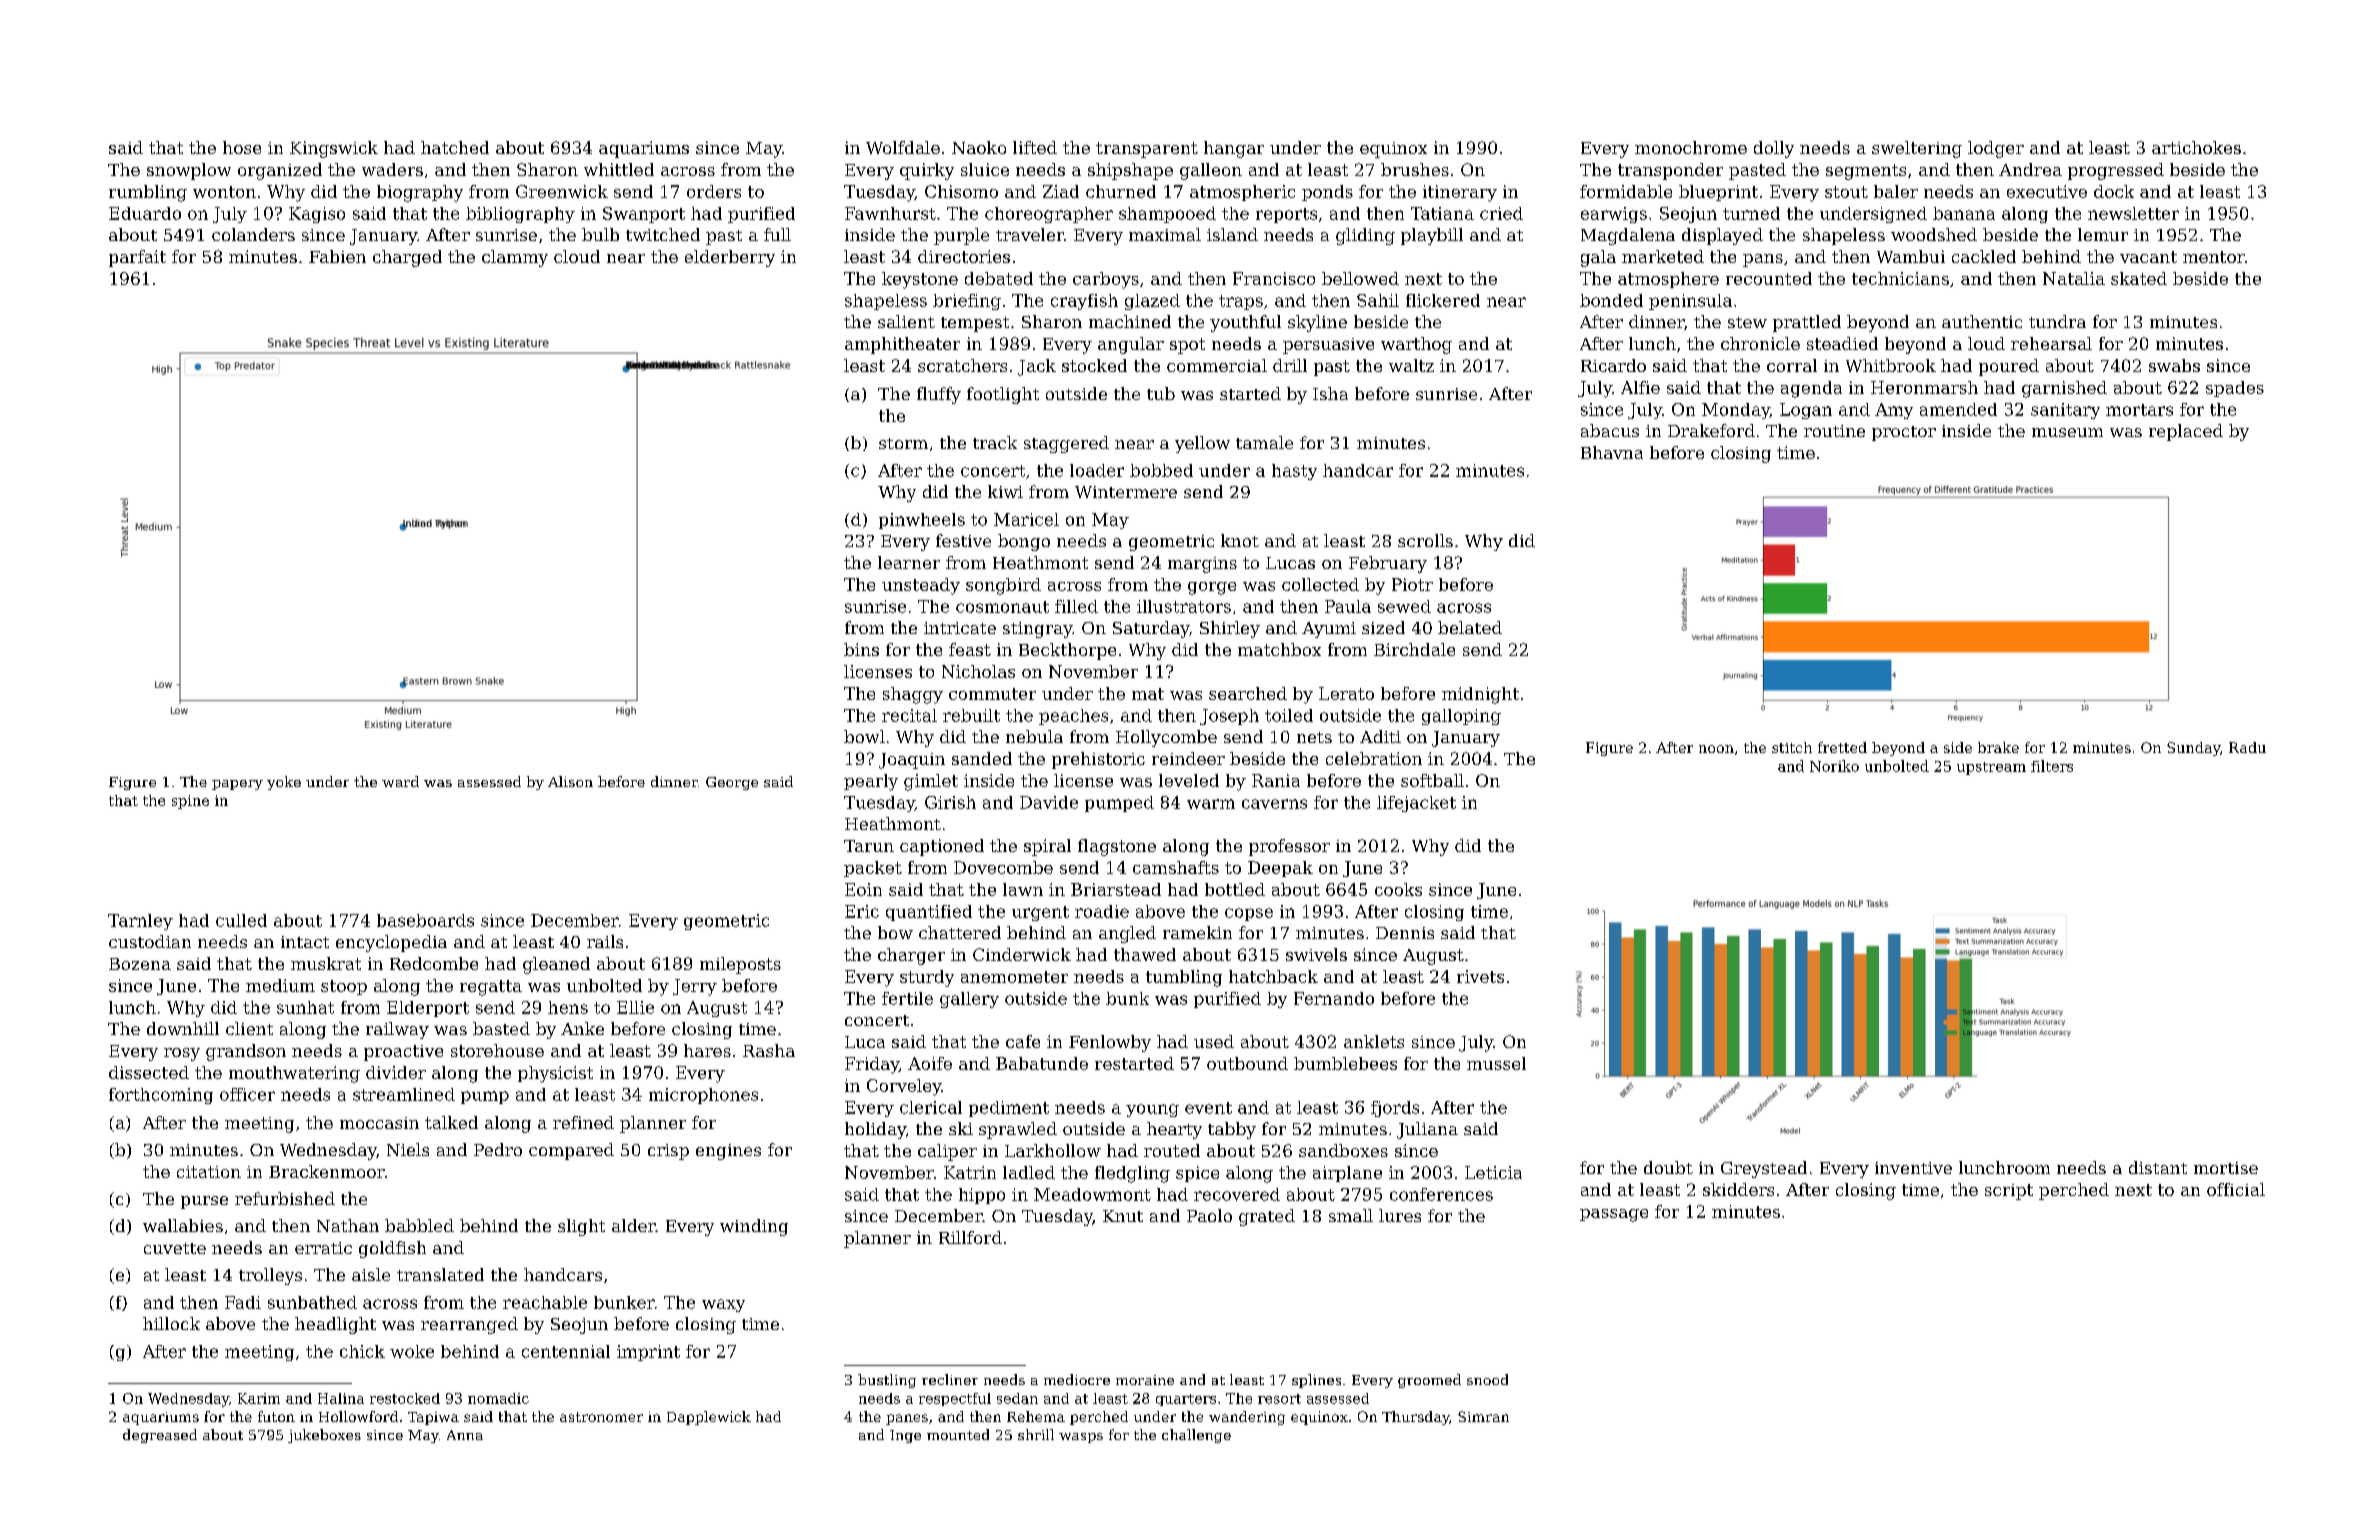  Describe the element at coordinates (189, 171) in the image. I see `snowplow` at that location.
